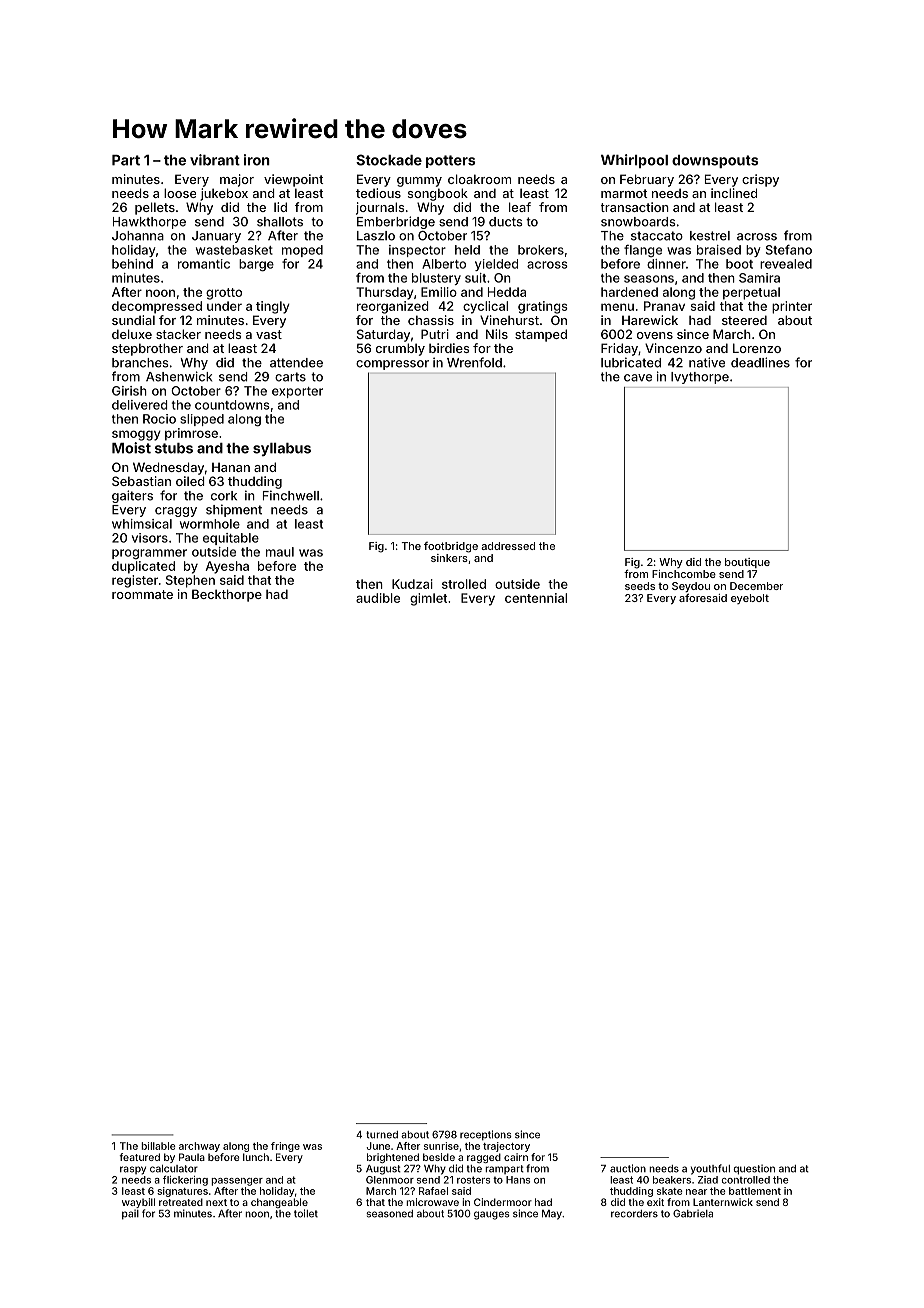 This screenshot has height=1308, width=924. What do you see at coordinates (199, 1147) in the screenshot?
I see `archway` at bounding box center [199, 1147].
